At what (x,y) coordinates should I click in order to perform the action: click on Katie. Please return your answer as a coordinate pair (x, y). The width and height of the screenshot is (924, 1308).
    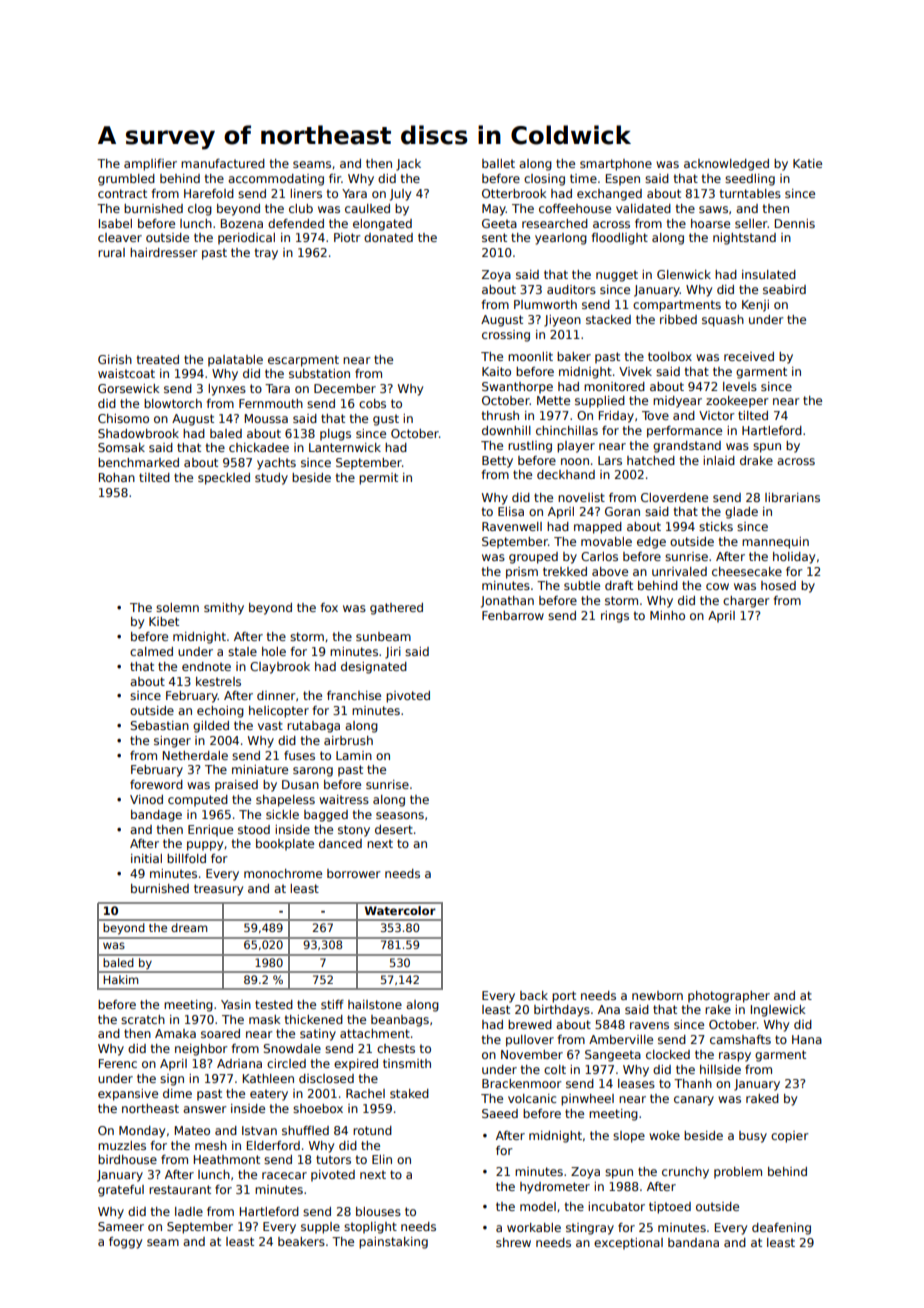
    Looking at the image, I should click on (807, 163).
